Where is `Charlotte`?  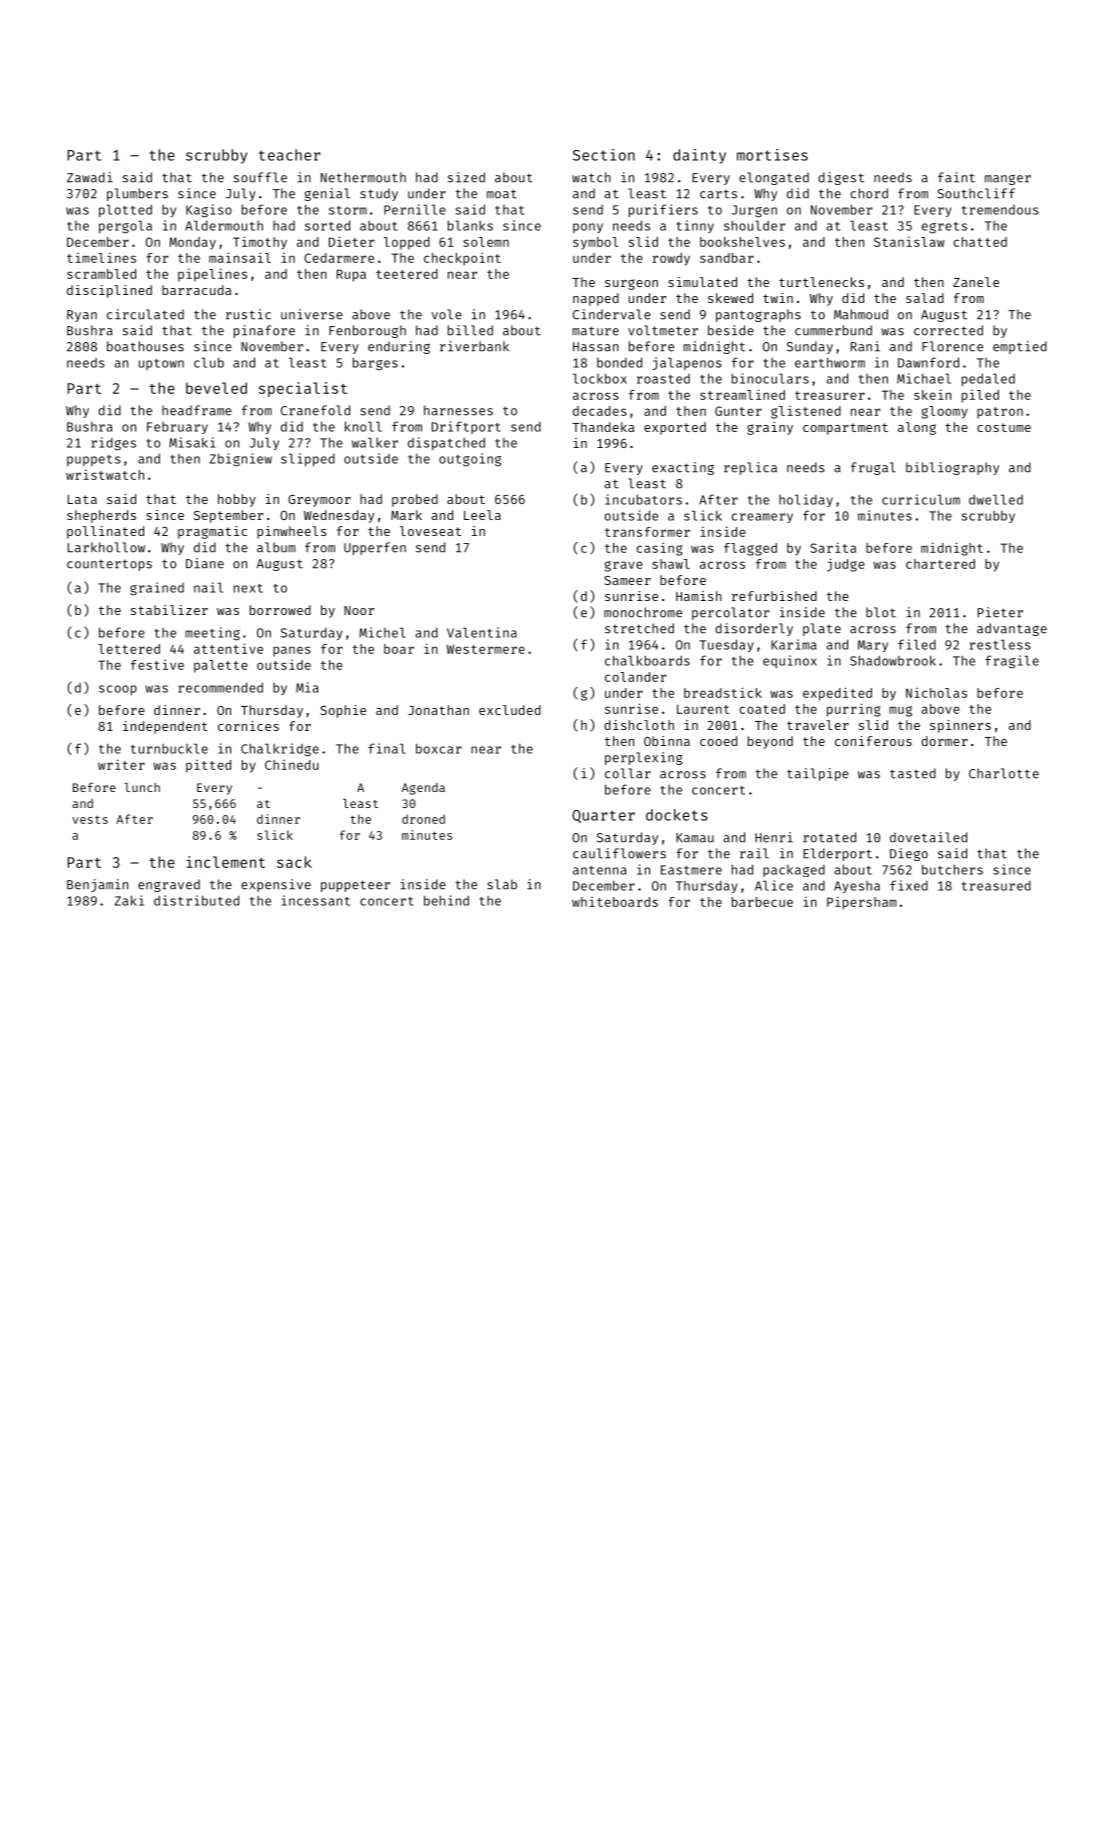 Charlotte is located at coordinates (1004, 773).
